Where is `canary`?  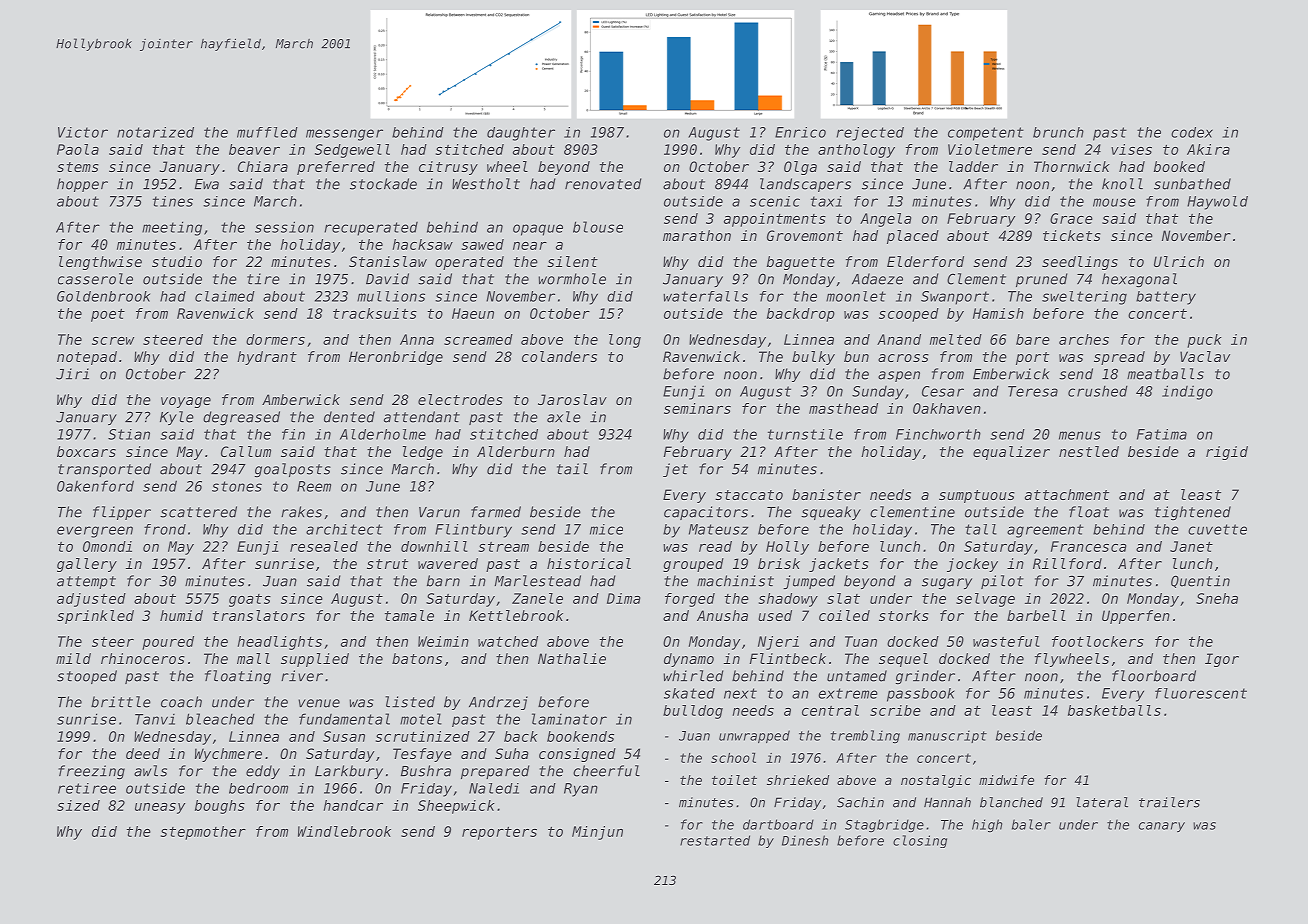 canary is located at coordinates (1162, 827).
